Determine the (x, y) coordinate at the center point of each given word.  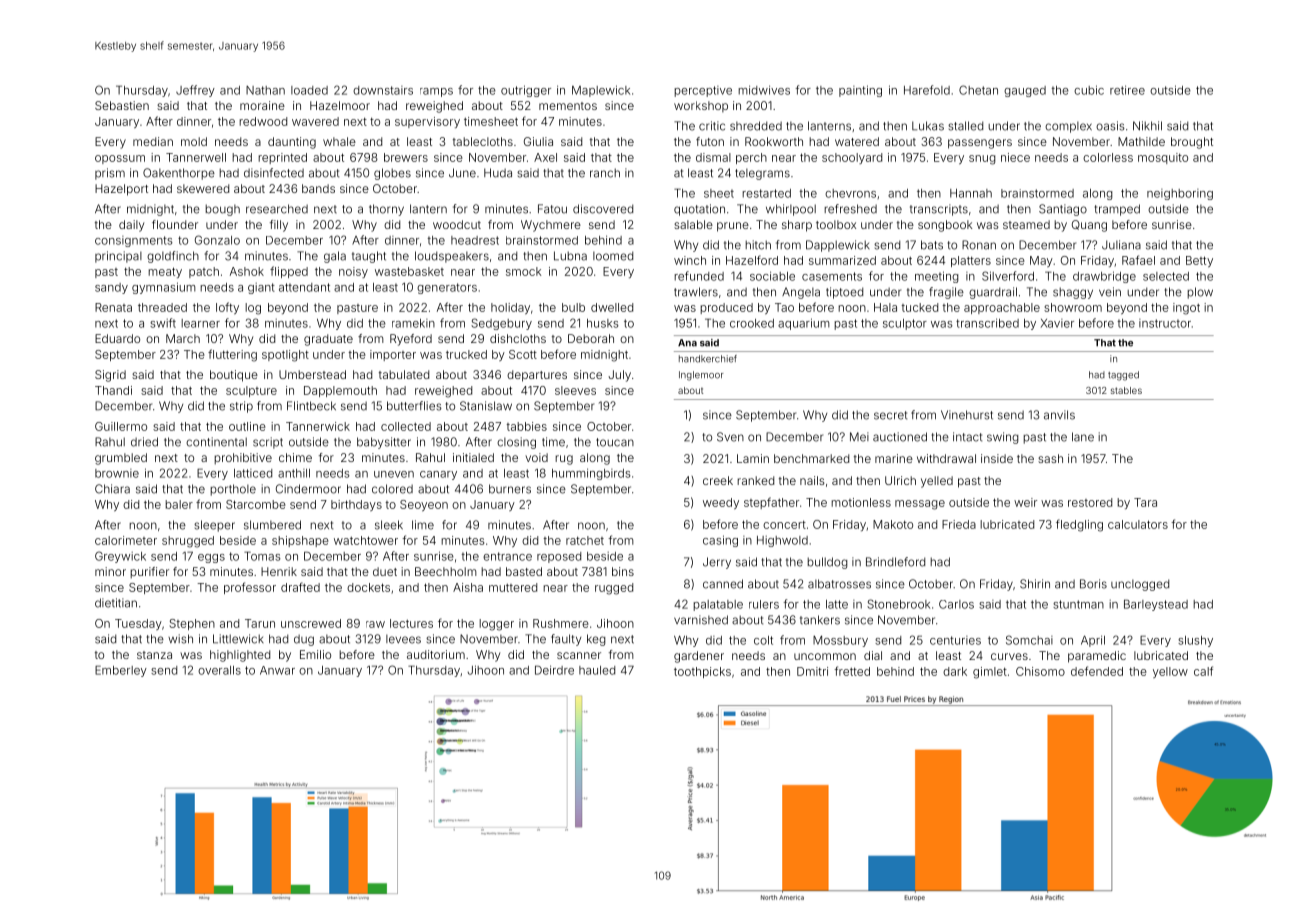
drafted (300, 587)
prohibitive (243, 459)
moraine (262, 105)
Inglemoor (701, 376)
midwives (764, 90)
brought (1192, 143)
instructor (1165, 323)
